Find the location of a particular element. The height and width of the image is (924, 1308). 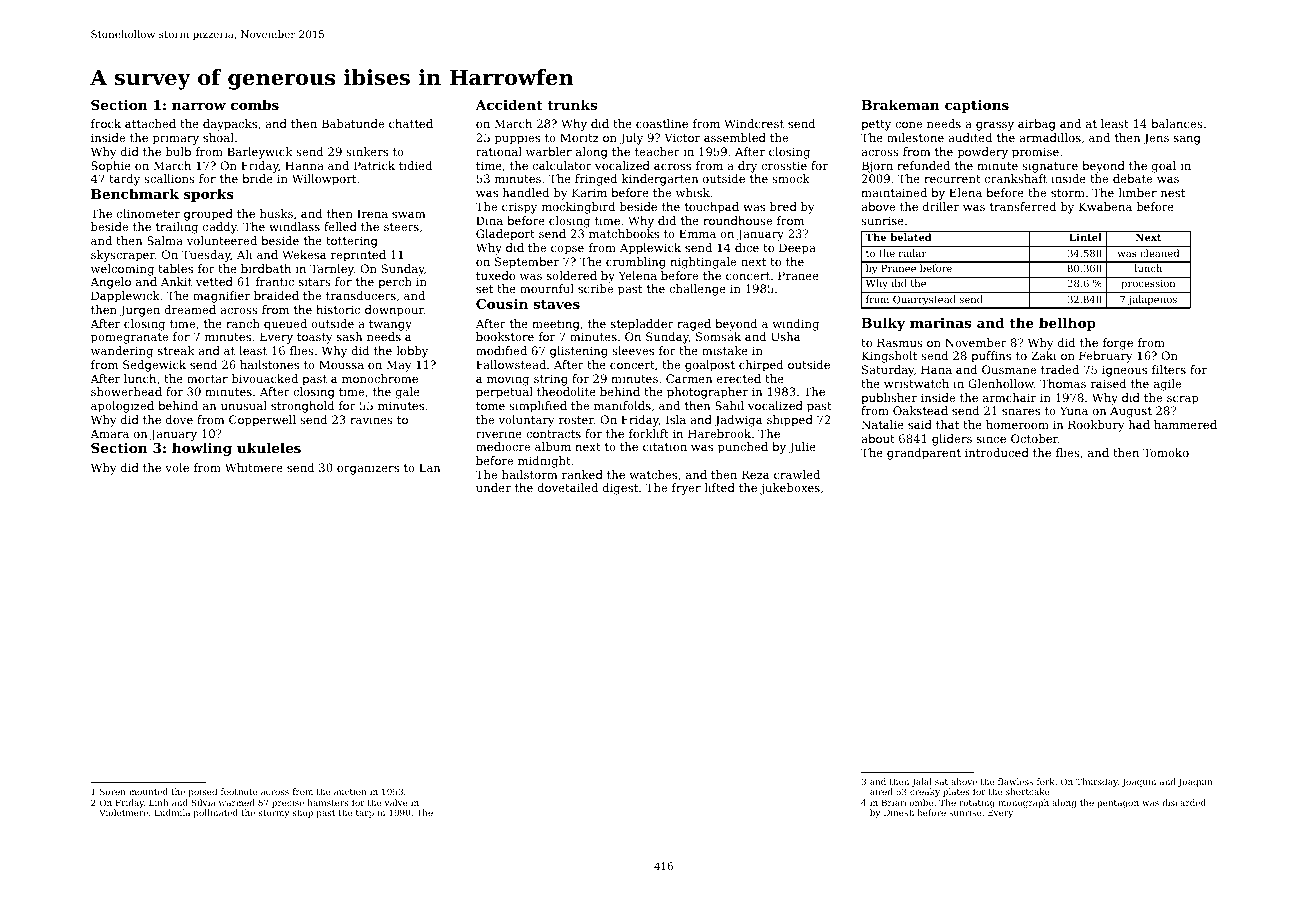

auction is located at coordinates (350, 791).
